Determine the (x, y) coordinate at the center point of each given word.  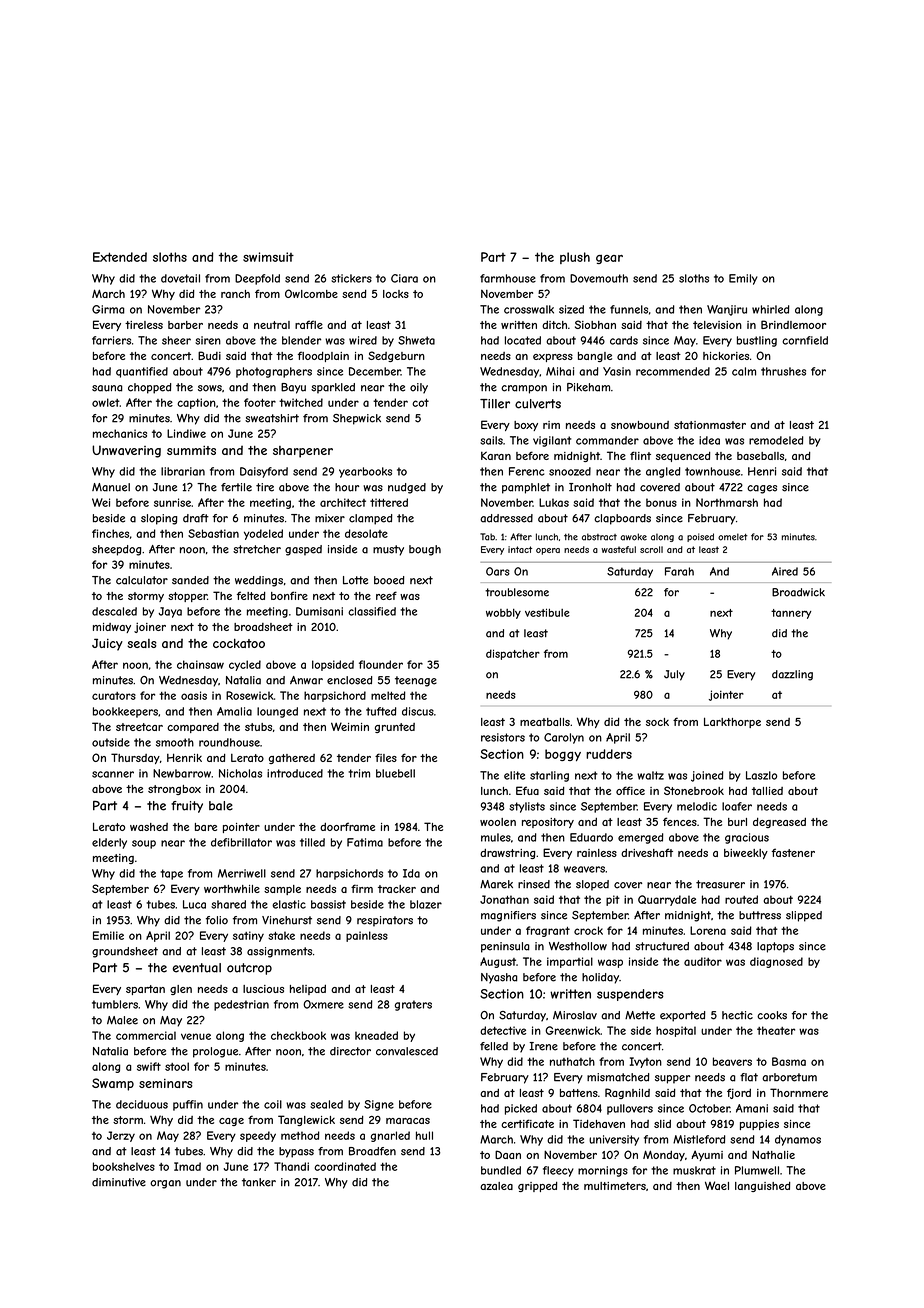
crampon (524, 389)
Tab (487, 537)
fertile (236, 487)
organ (165, 1184)
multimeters (615, 1186)
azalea (496, 1186)
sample (282, 890)
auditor (703, 961)
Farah (679, 571)
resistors (503, 737)
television (717, 325)
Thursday (135, 758)
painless (367, 936)
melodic (697, 806)
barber (185, 325)
